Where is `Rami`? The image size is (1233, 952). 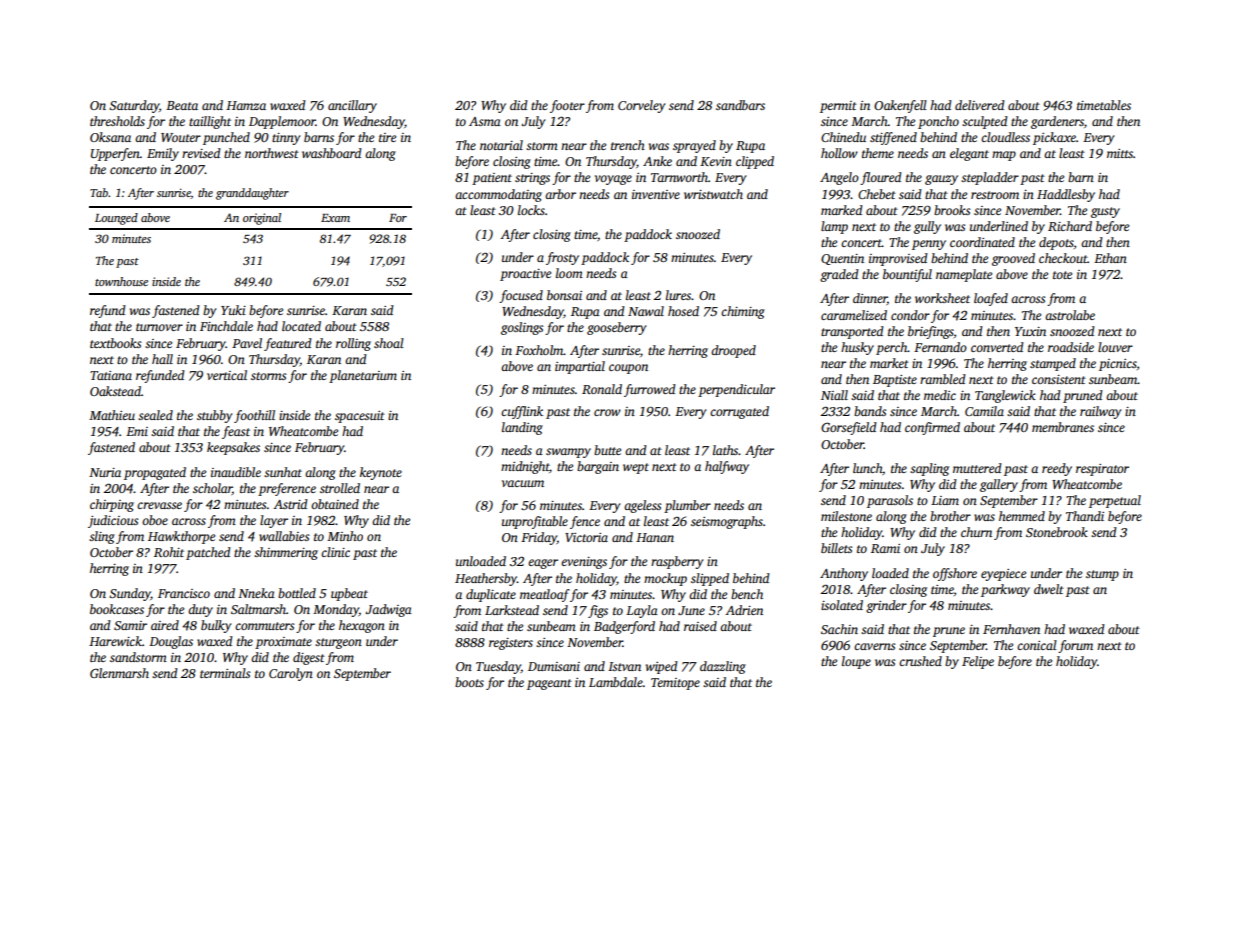
Rami is located at coordinates (885, 548).
